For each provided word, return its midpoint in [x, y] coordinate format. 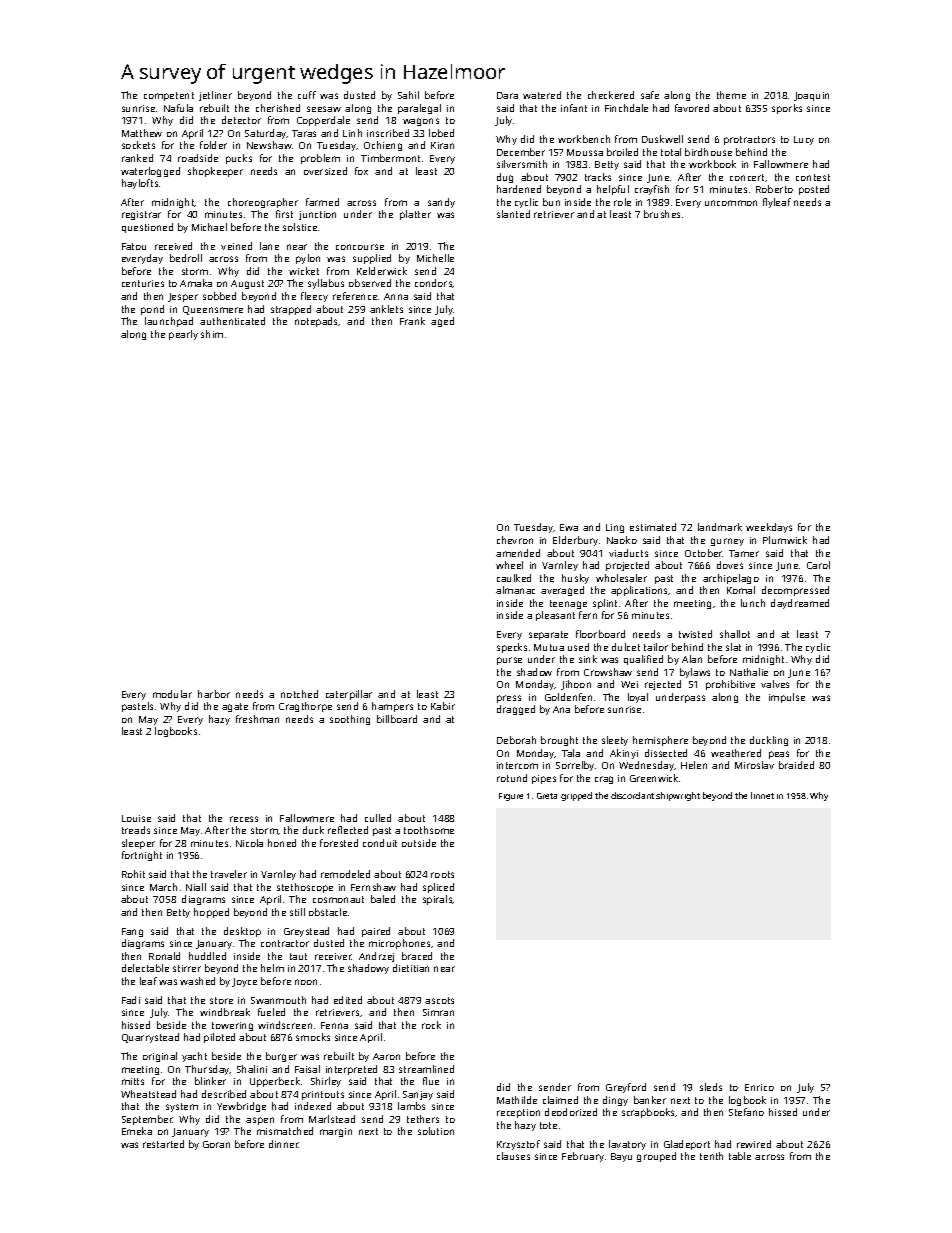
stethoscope [305, 888]
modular [172, 694]
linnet [762, 795]
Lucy [804, 140]
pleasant [555, 616]
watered [542, 95]
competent [169, 96]
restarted [163, 1144]
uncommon [731, 203]
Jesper [183, 297]
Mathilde [517, 1100]
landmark [720, 527]
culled [378, 818]
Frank [412, 321]
